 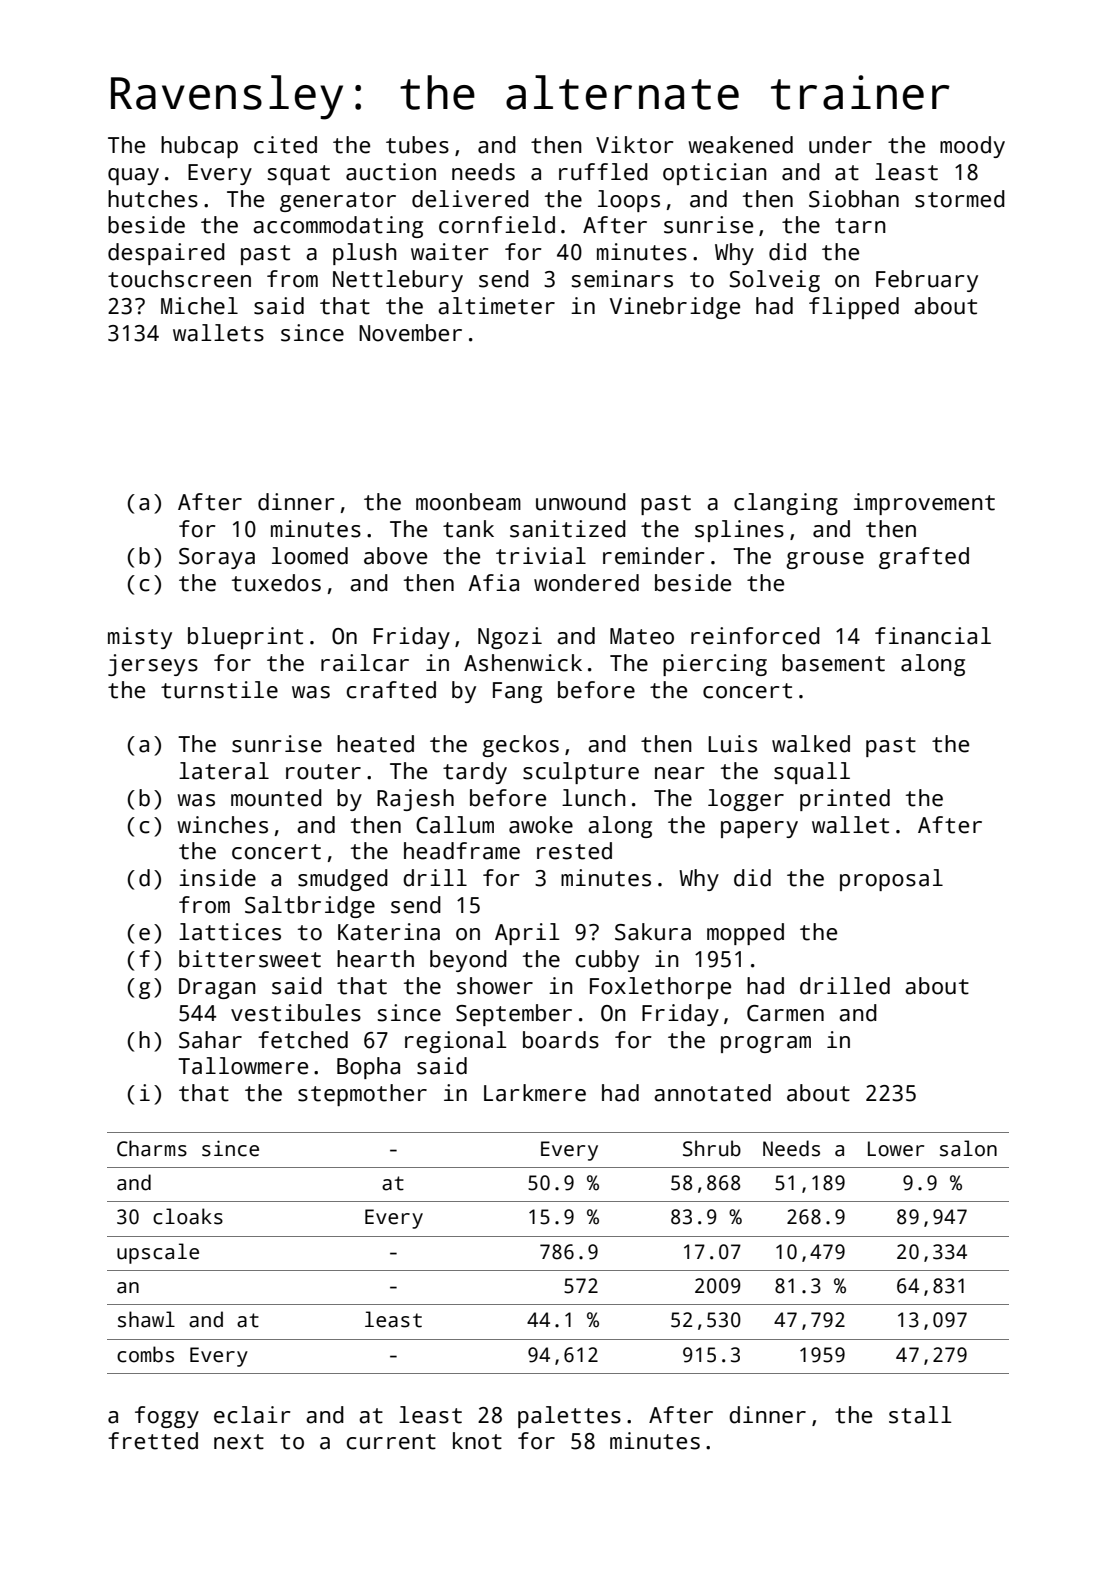 What do you see at coordinates (140, 638) in the page?
I see `misty` at bounding box center [140, 638].
